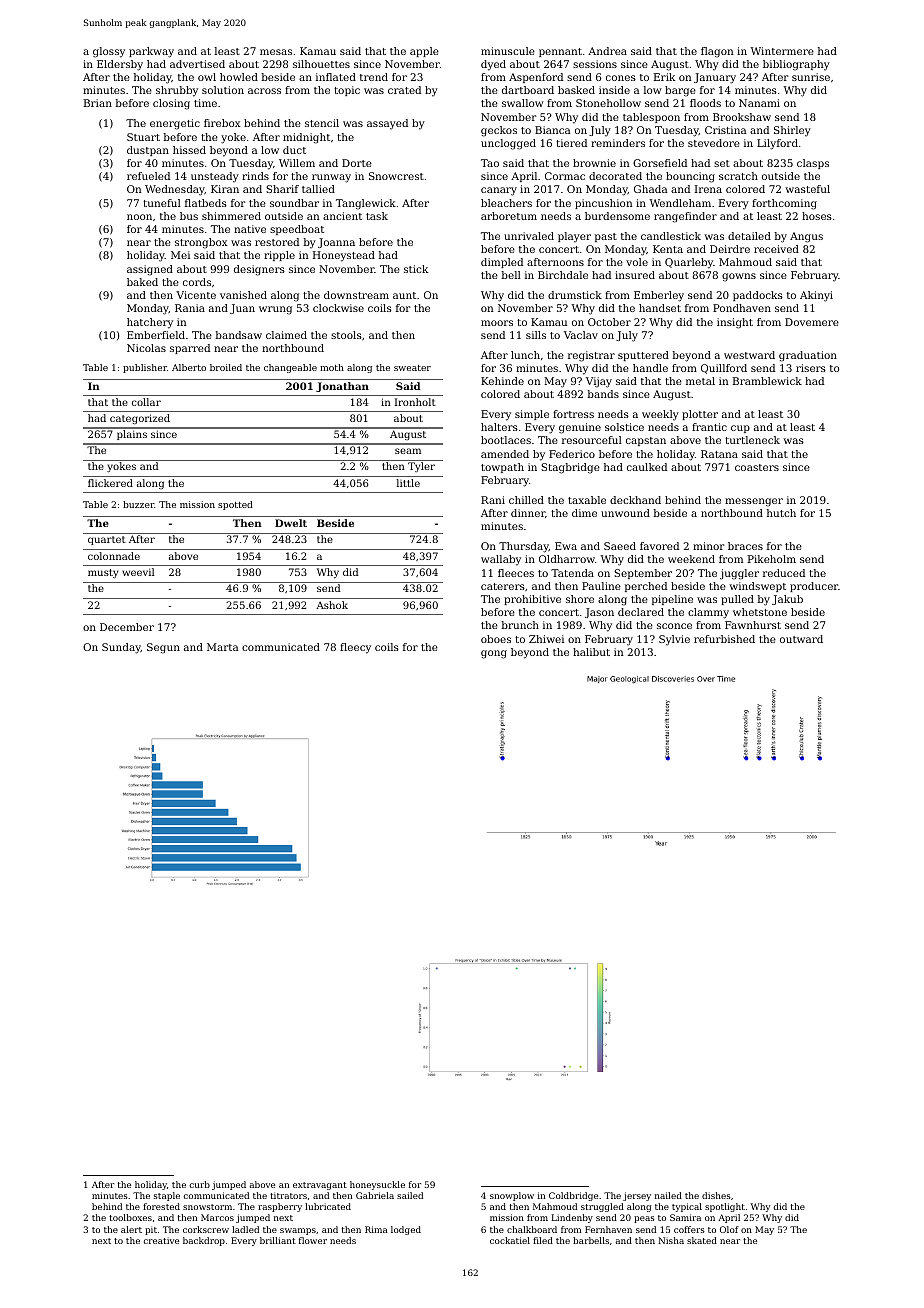 The width and height of the screenshot is (924, 1308). Describe the element at coordinates (716, 1195) in the screenshot. I see `dishes` at that location.
